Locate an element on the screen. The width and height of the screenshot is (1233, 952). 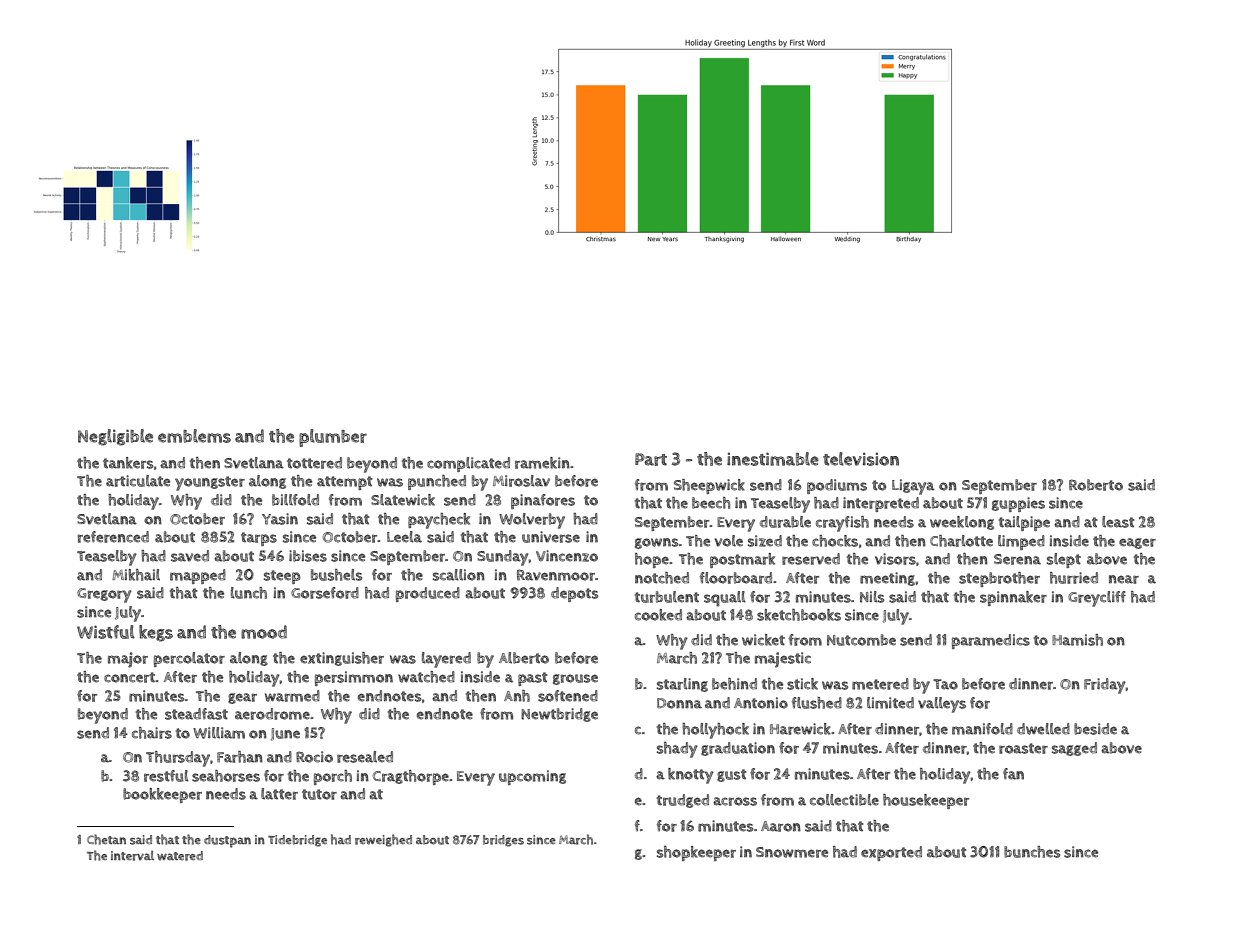
Roberto is located at coordinates (1096, 485).
